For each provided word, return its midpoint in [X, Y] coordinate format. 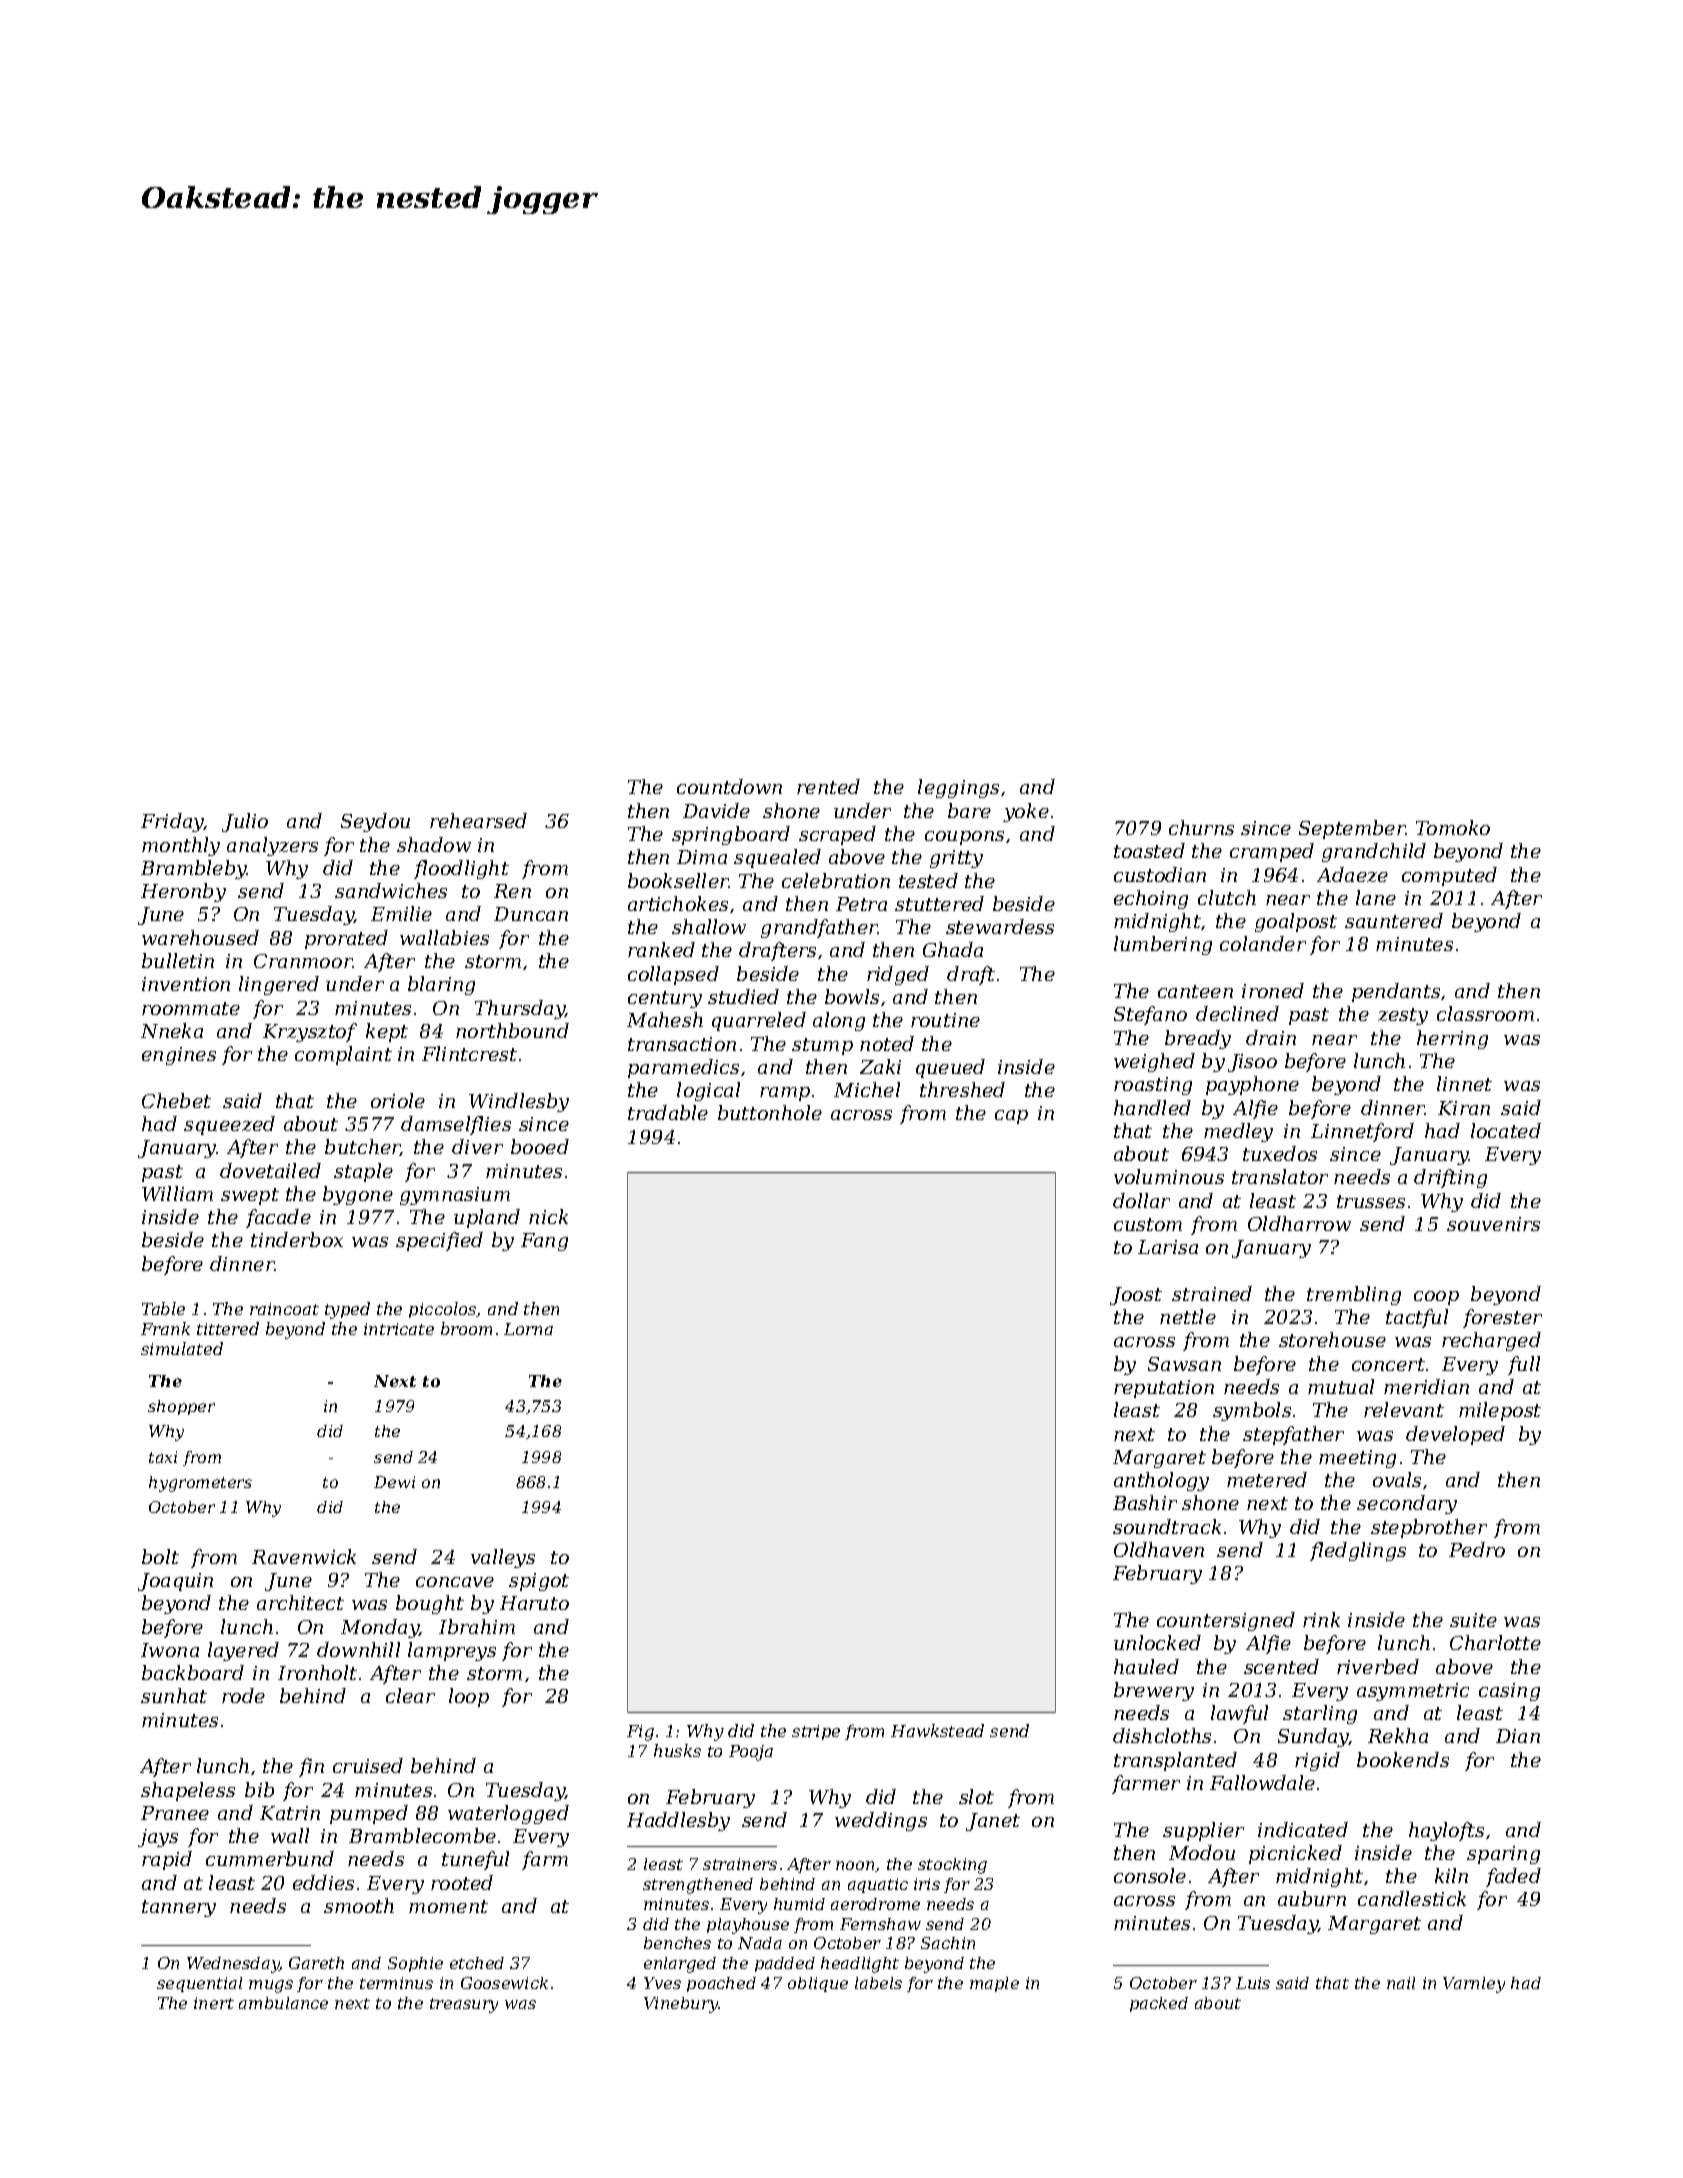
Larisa [1168, 1247]
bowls [852, 996]
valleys [503, 1558]
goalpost [1296, 922]
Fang [544, 1242]
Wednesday [233, 1965]
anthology [1161, 1481]
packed [1159, 2004]
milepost [1500, 1411]
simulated [182, 1348]
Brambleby [194, 869]
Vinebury [681, 2005]
